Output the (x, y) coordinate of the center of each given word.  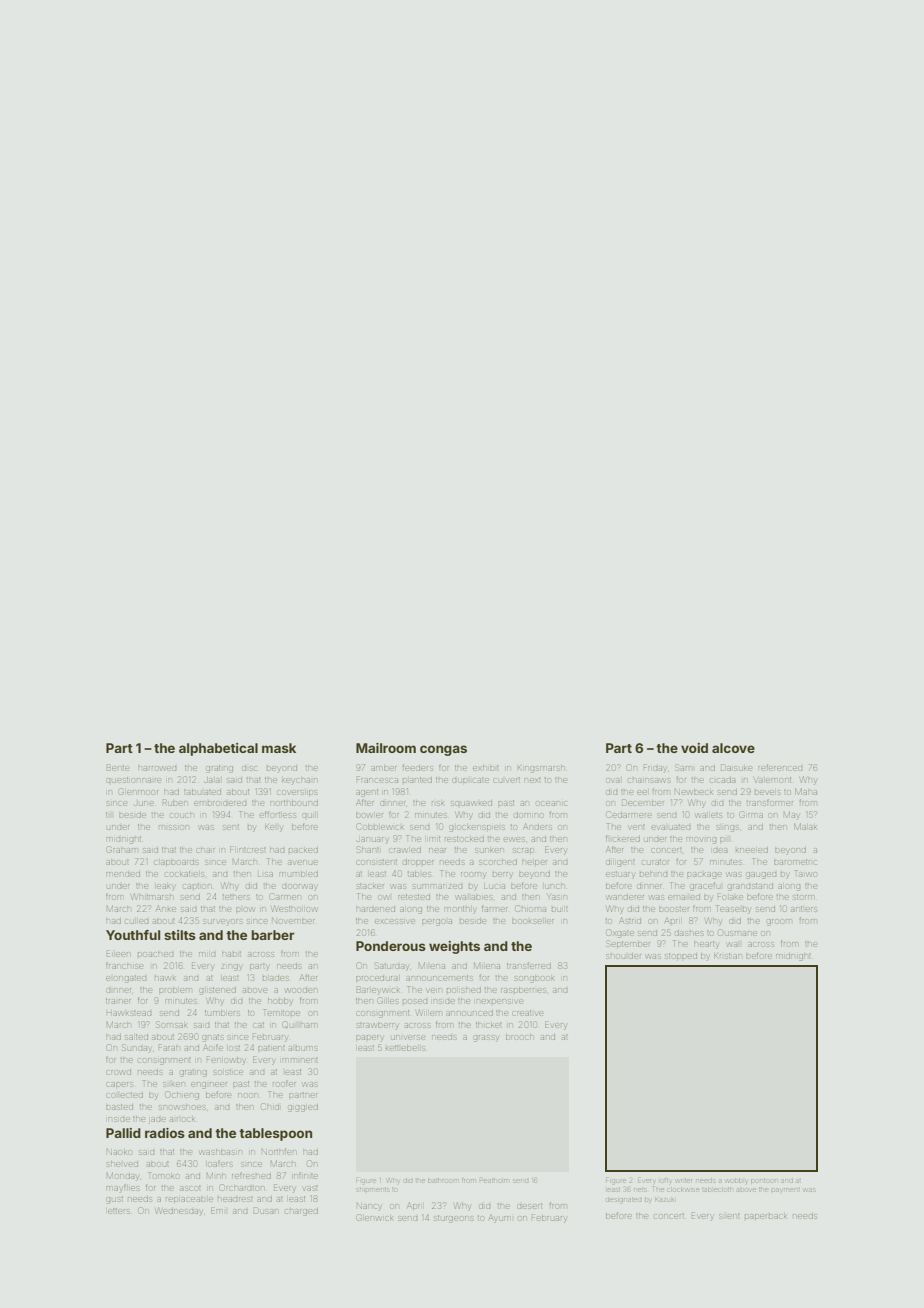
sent (231, 827)
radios (165, 1133)
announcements (440, 978)
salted (136, 1037)
